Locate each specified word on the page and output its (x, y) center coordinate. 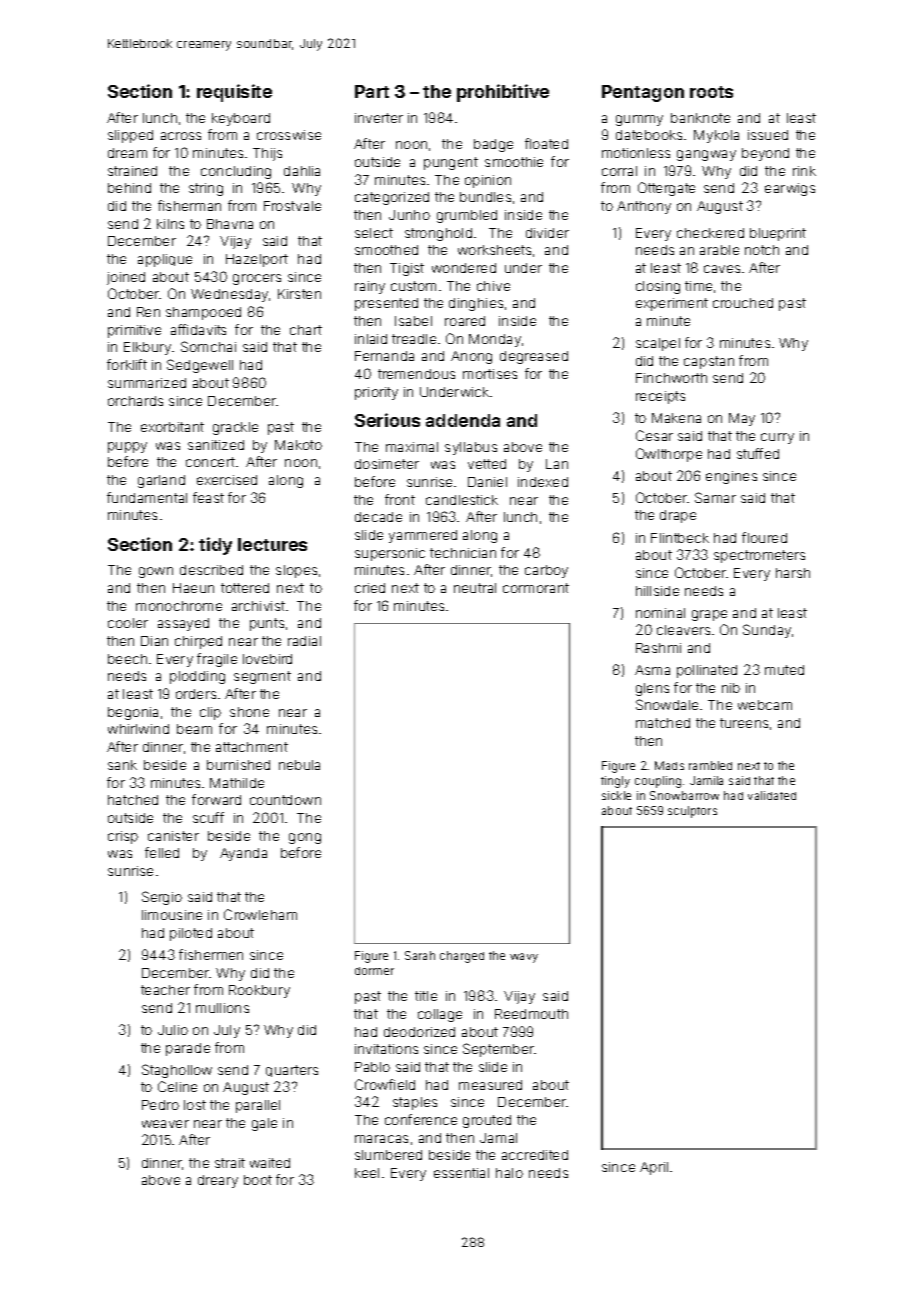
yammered (423, 536)
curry (777, 438)
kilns (170, 224)
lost (195, 1105)
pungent (451, 163)
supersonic (390, 554)
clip (210, 713)
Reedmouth (531, 1014)
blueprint (778, 234)
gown (156, 572)
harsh (793, 573)
